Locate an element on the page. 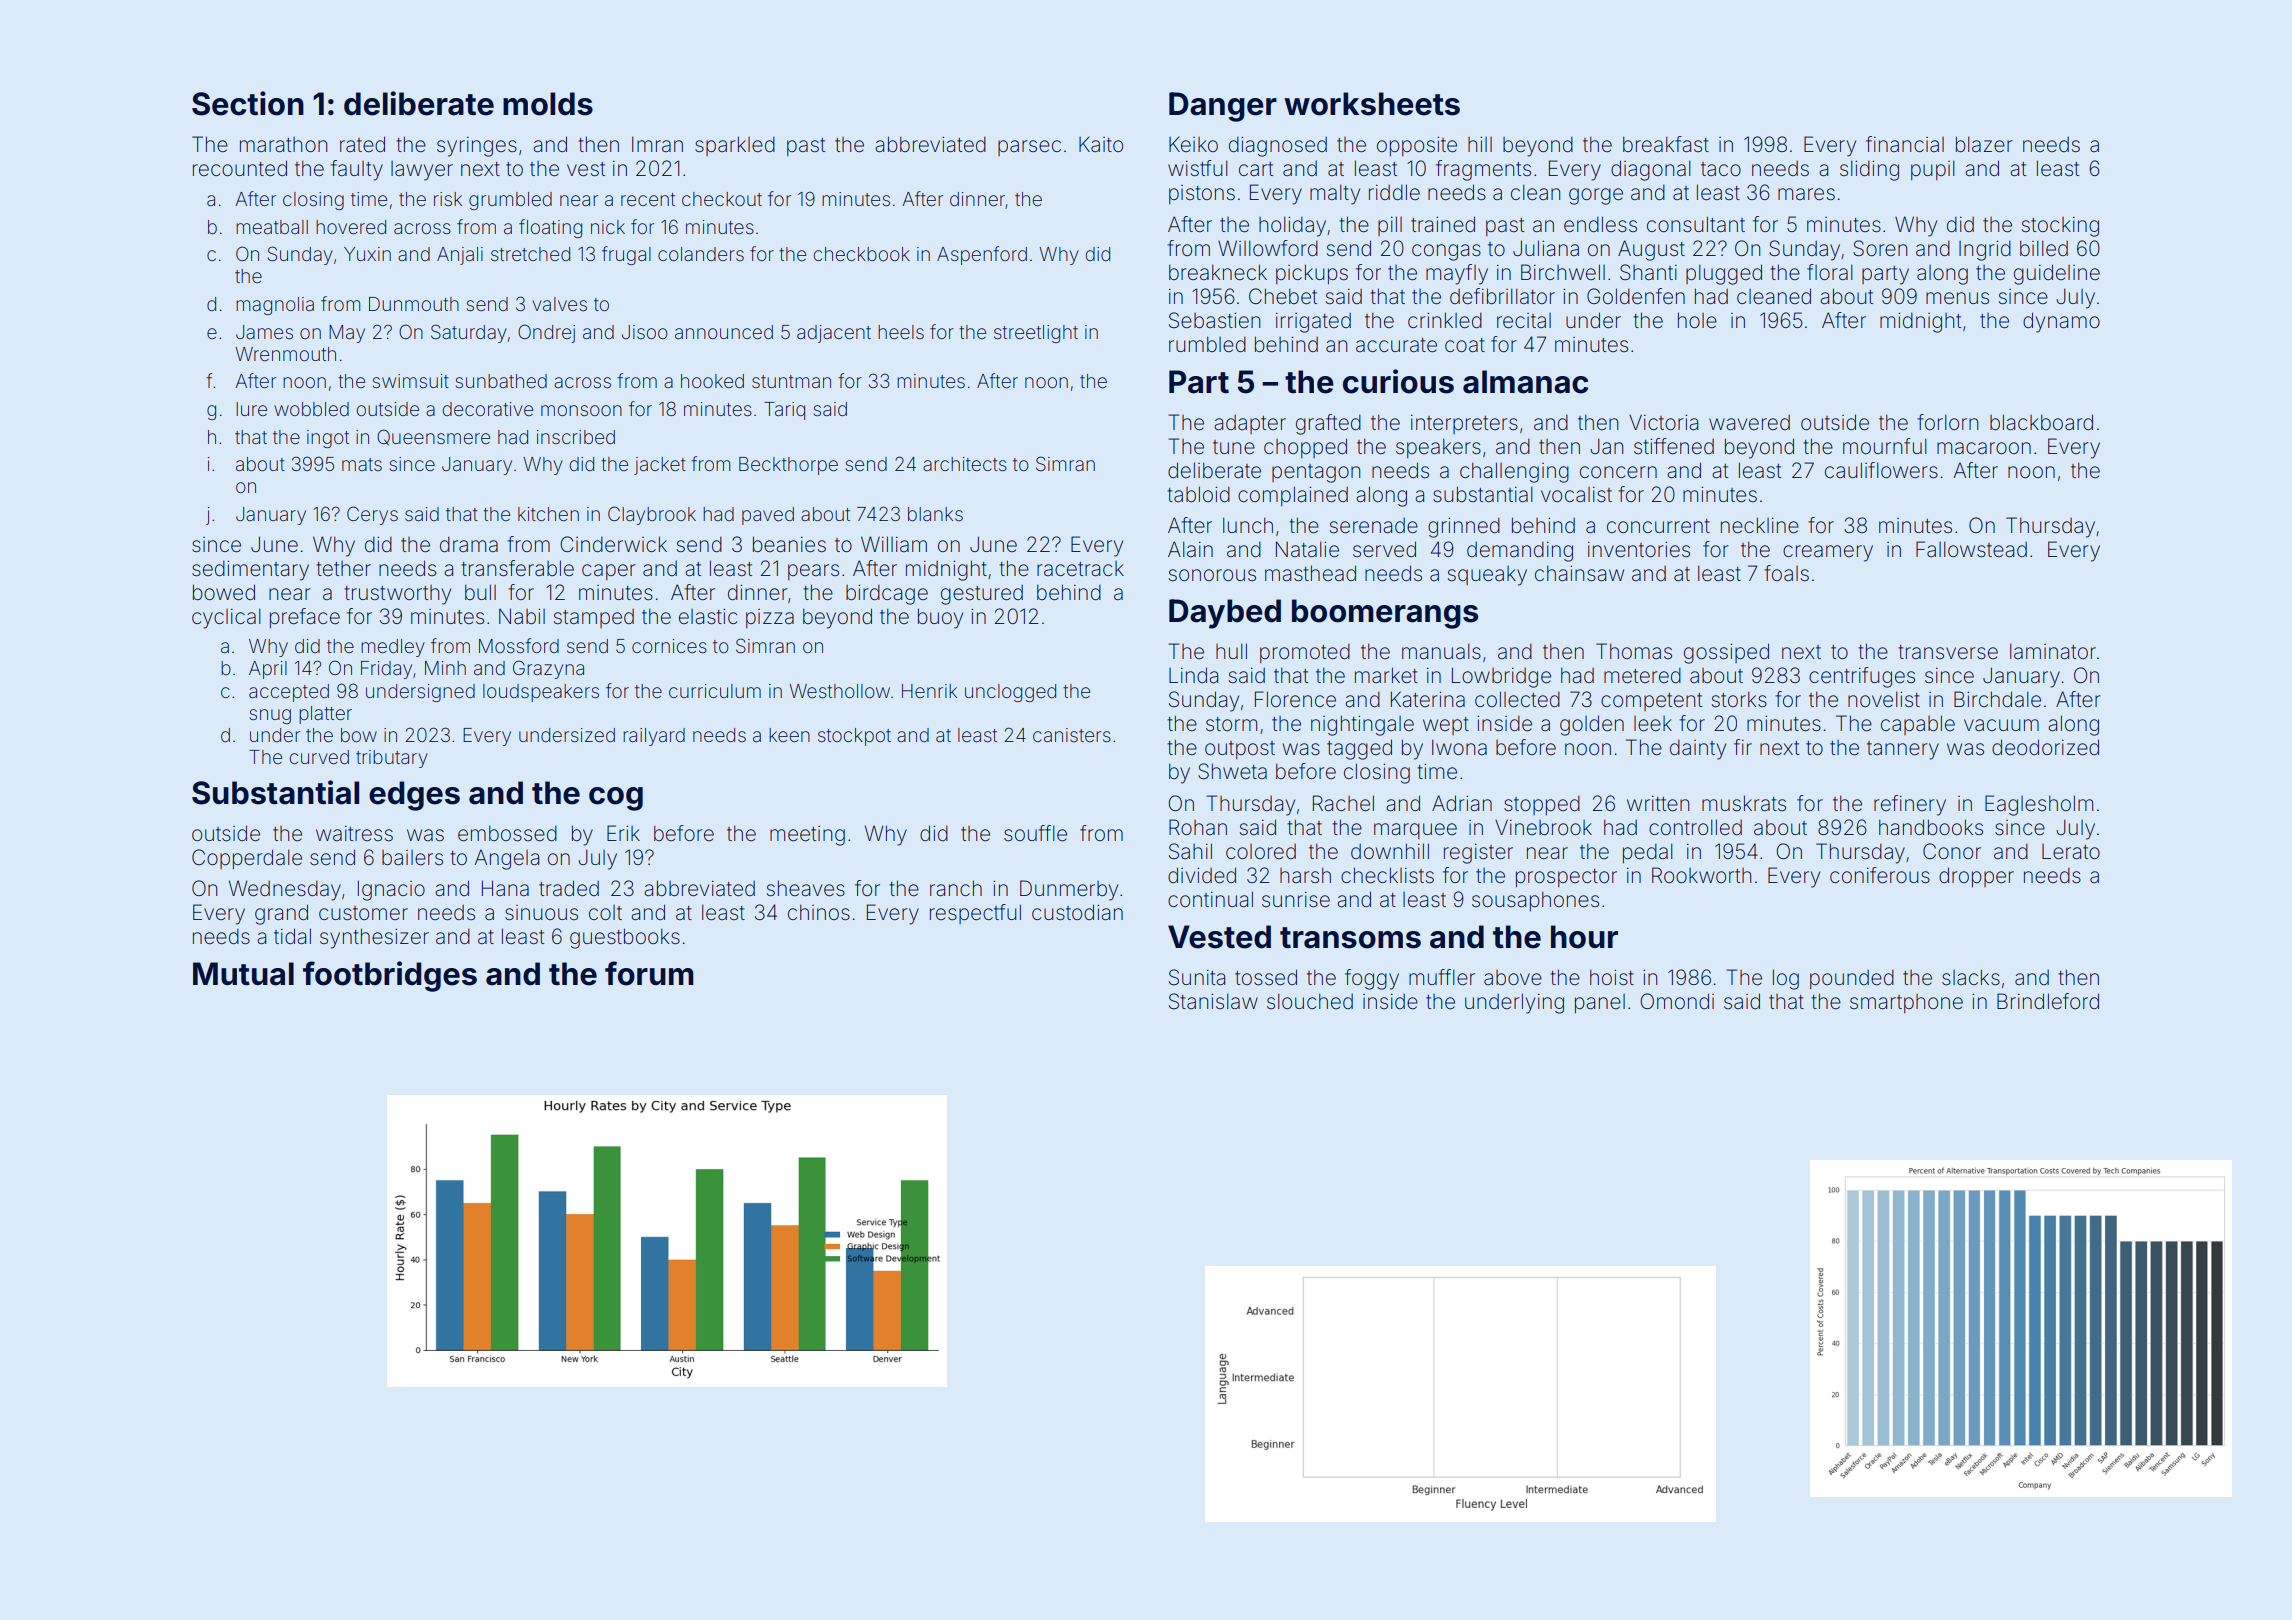 The image size is (2292, 1620). marathon is located at coordinates (284, 145).
